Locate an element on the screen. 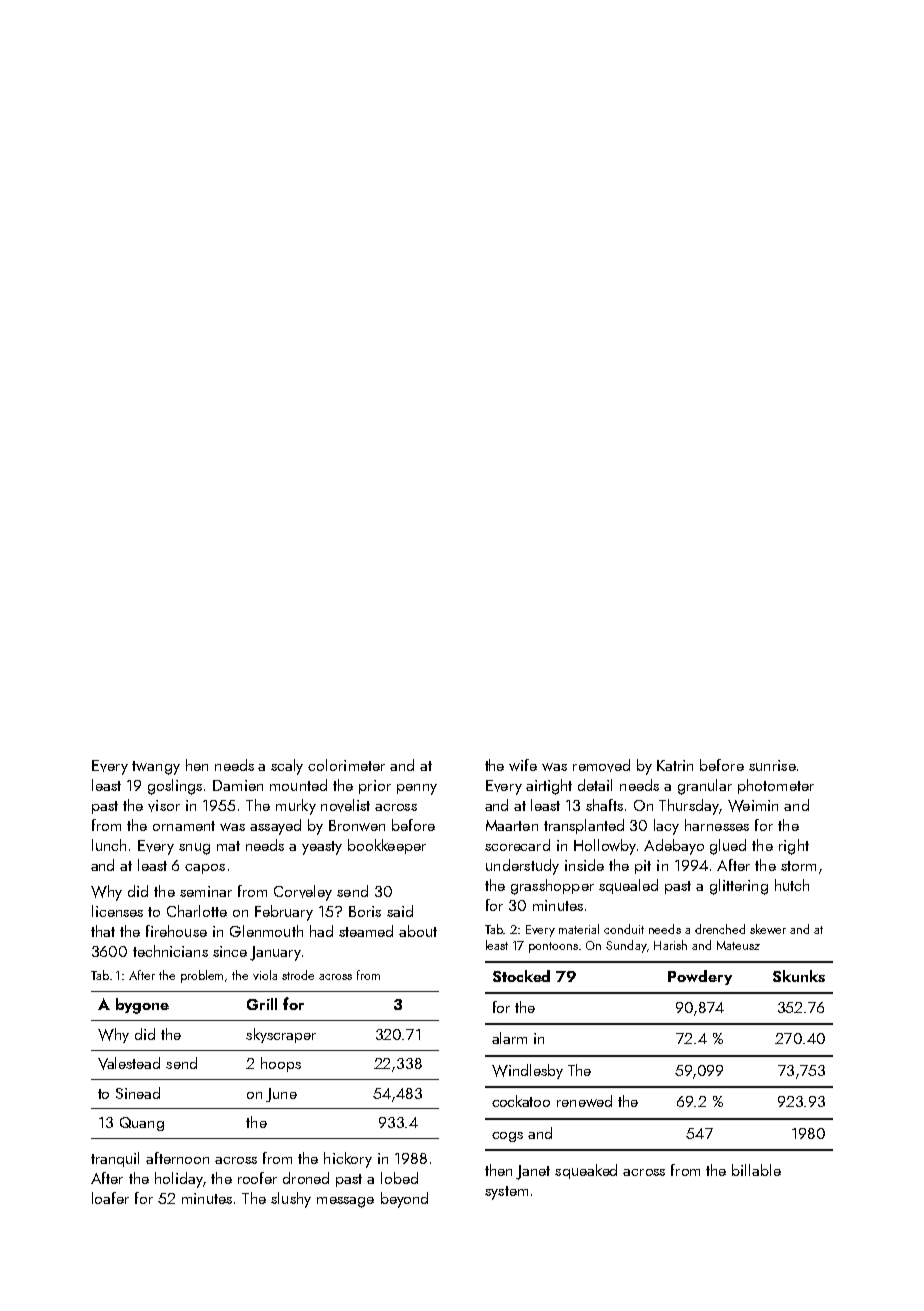  twangy is located at coordinates (156, 768).
